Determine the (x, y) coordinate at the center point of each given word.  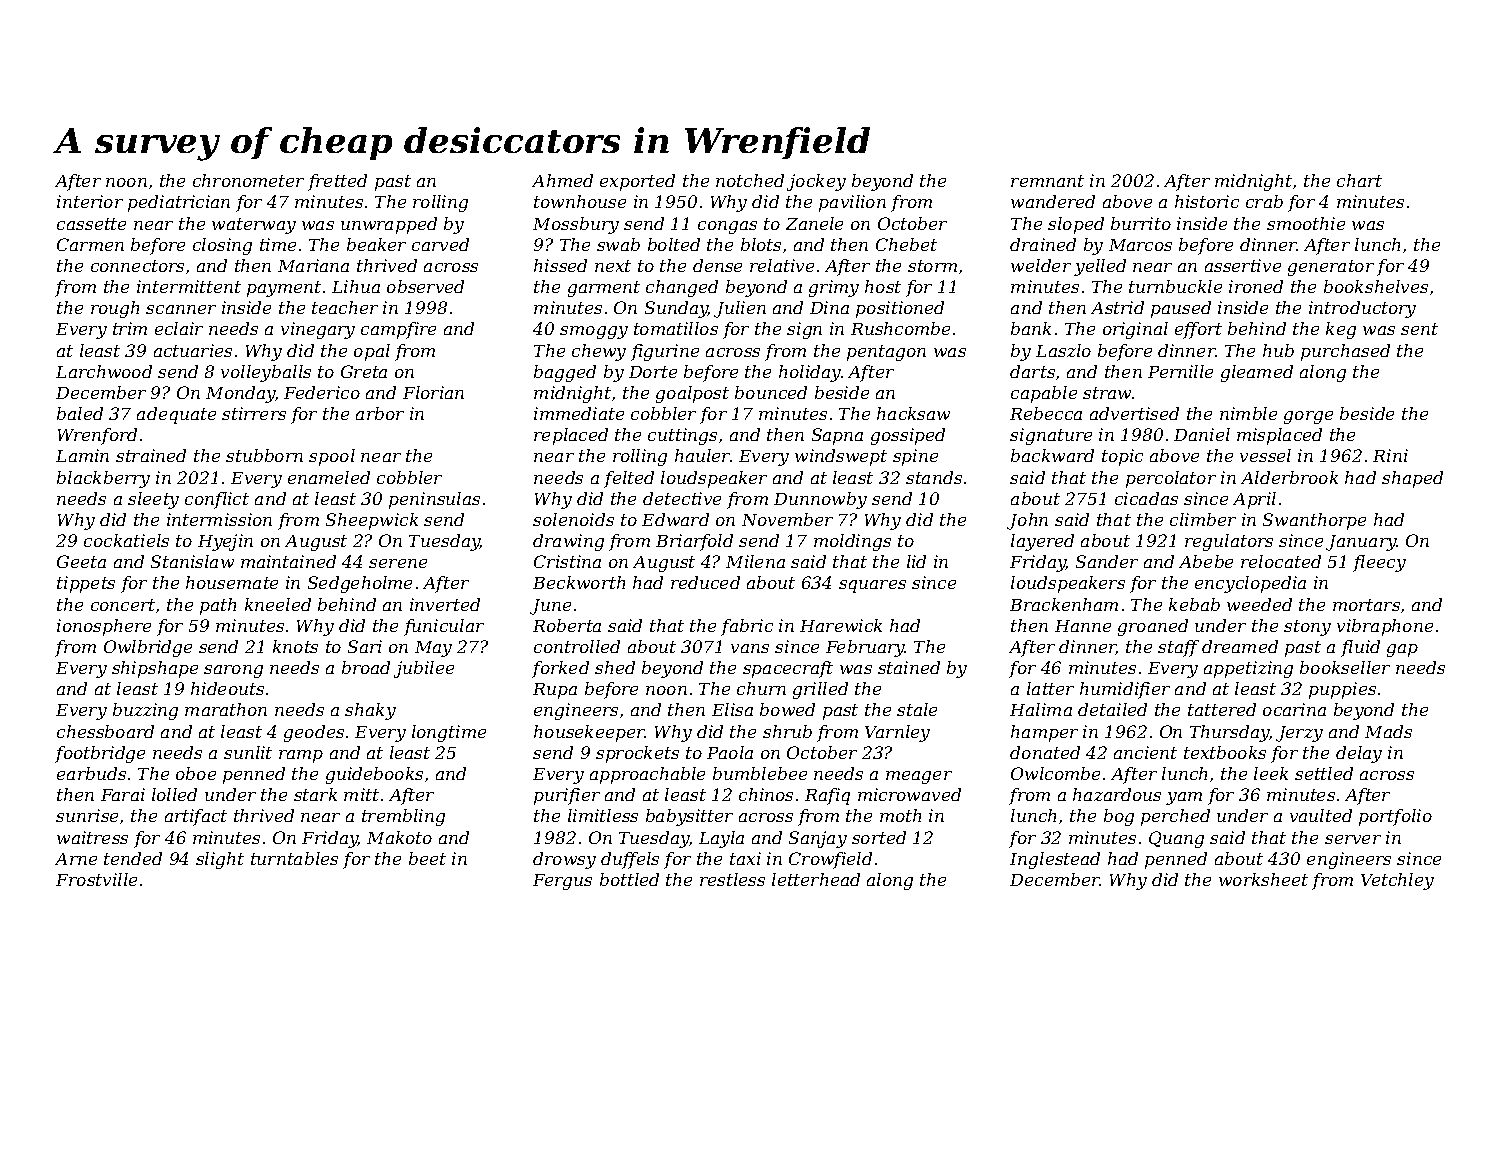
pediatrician (179, 203)
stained (909, 667)
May (433, 649)
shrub (787, 731)
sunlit (248, 752)
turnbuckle (1175, 286)
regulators (1229, 542)
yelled (1100, 267)
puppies (1342, 690)
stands (934, 477)
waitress (92, 837)
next (613, 266)
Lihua (356, 286)
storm (932, 266)
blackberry (103, 479)
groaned (1153, 627)
